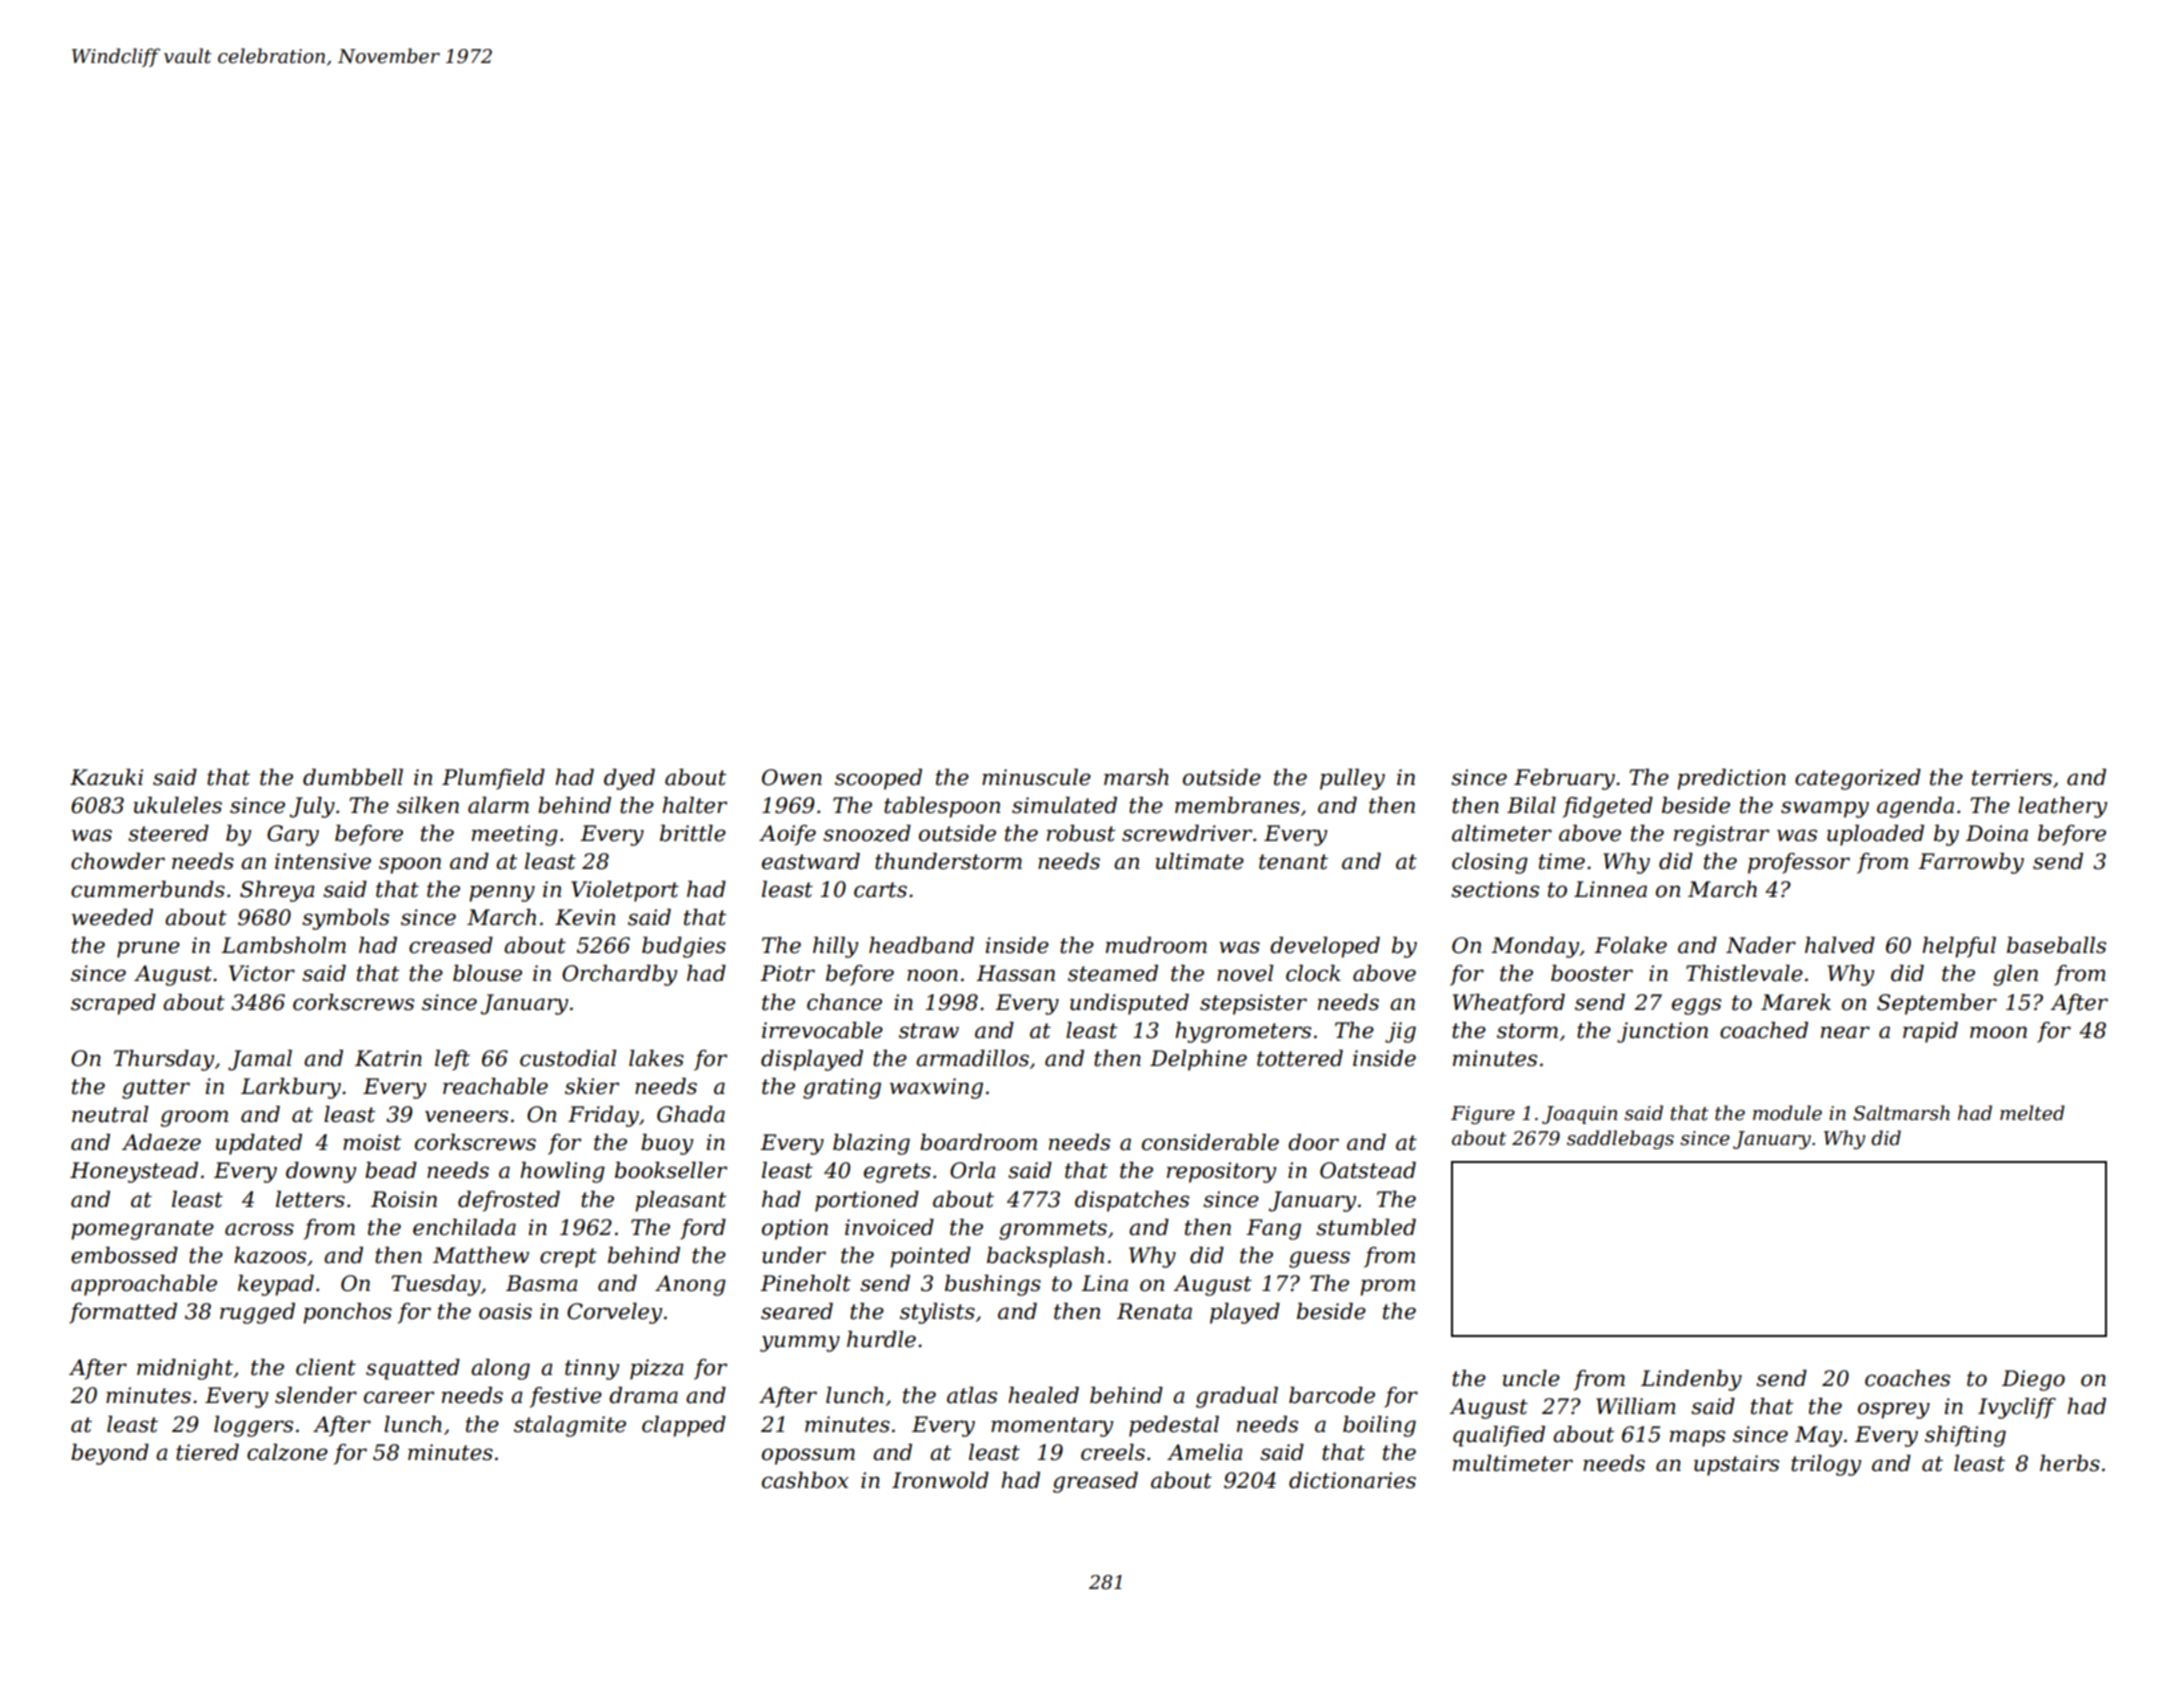 The height and width of the image is (1683, 2178). I want to click on creased, so click(451, 945).
